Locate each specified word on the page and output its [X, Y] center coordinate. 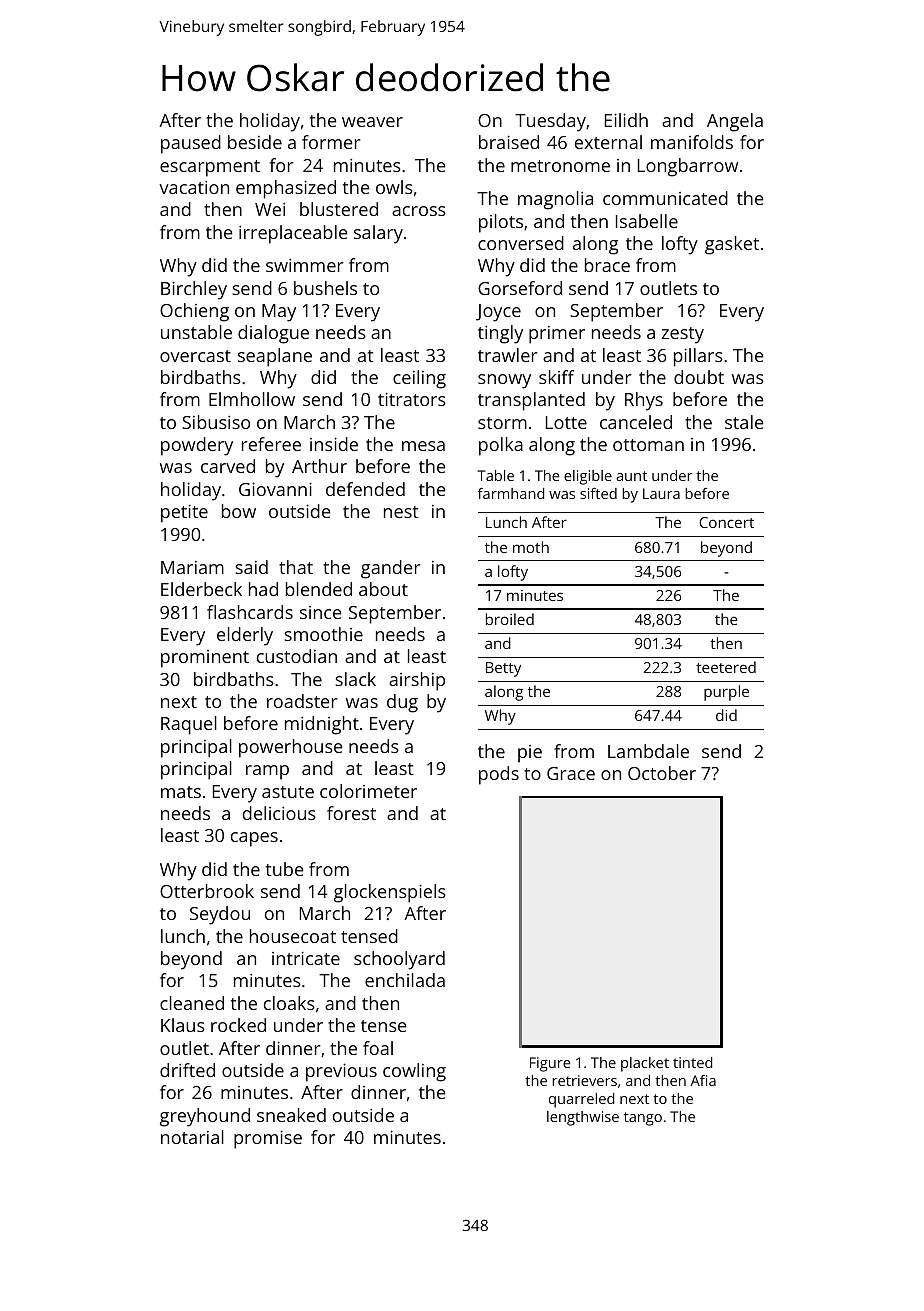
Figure [550, 1064]
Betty [503, 669]
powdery [197, 446]
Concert [726, 522]
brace [607, 265]
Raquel [189, 725]
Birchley [194, 290]
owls [394, 187]
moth [531, 547]
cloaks [289, 1003]
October [662, 773]
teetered [726, 667]
